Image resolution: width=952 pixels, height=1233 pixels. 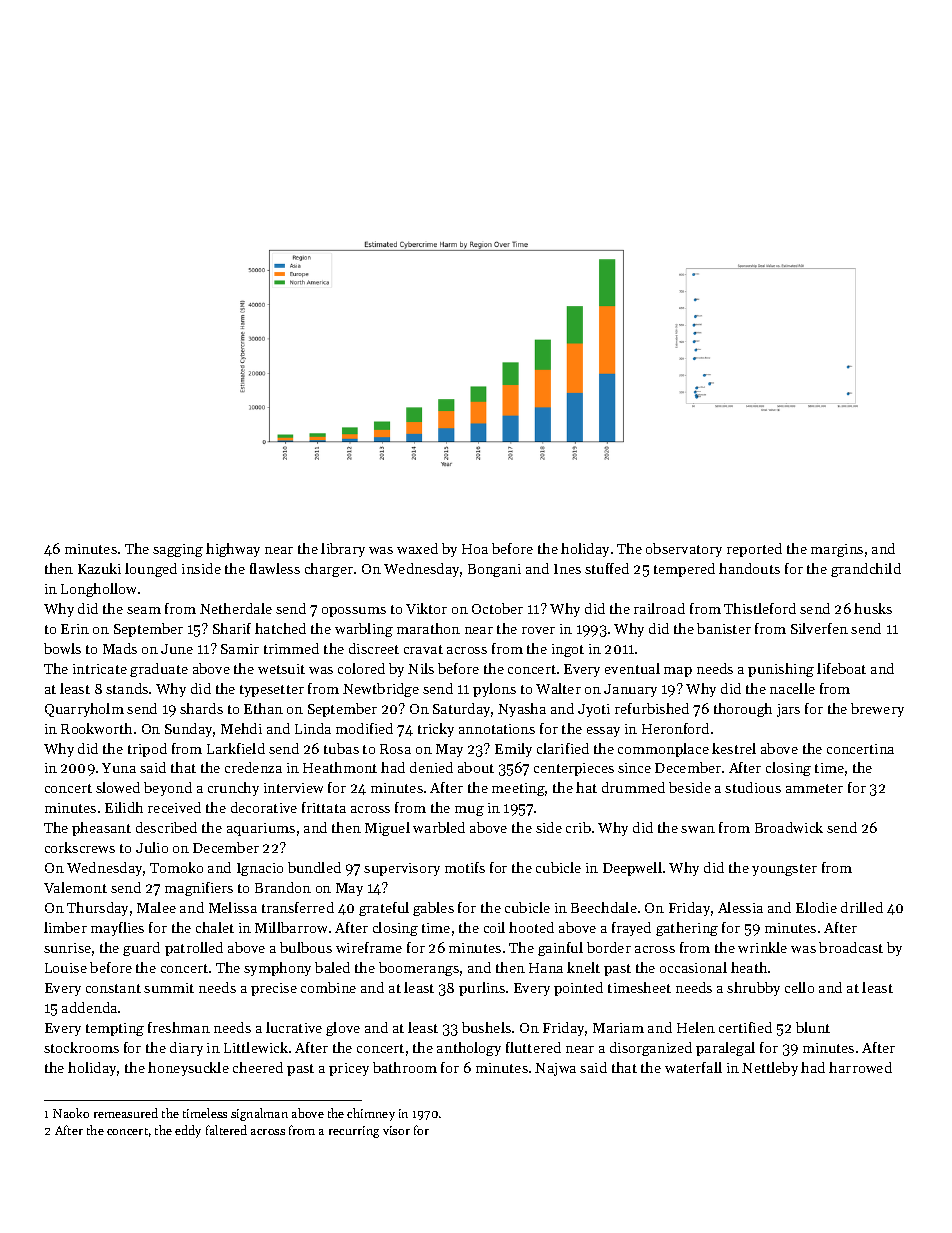 I want to click on harrowed, so click(x=860, y=1067).
